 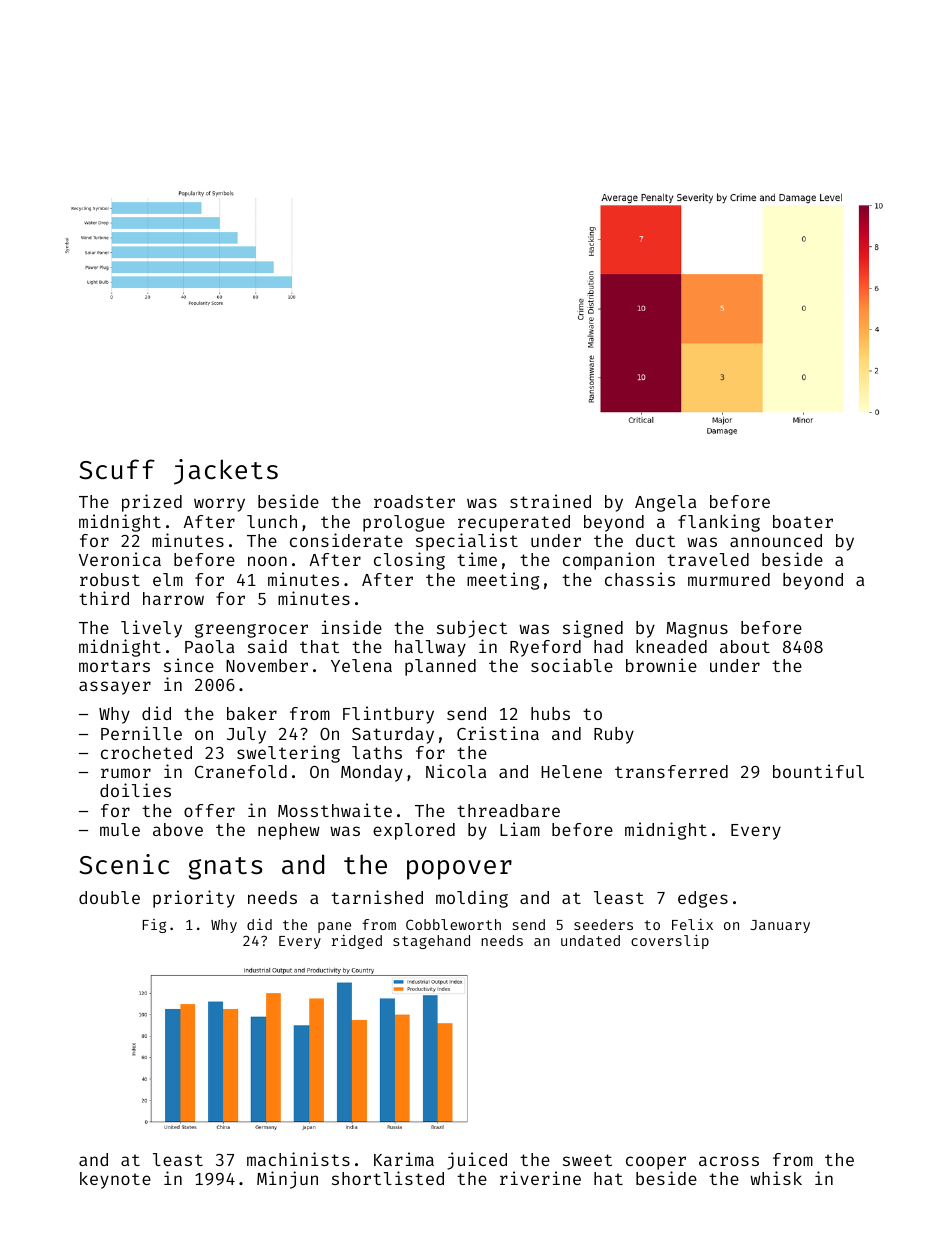 What do you see at coordinates (472, 629) in the image?
I see `subject` at bounding box center [472, 629].
